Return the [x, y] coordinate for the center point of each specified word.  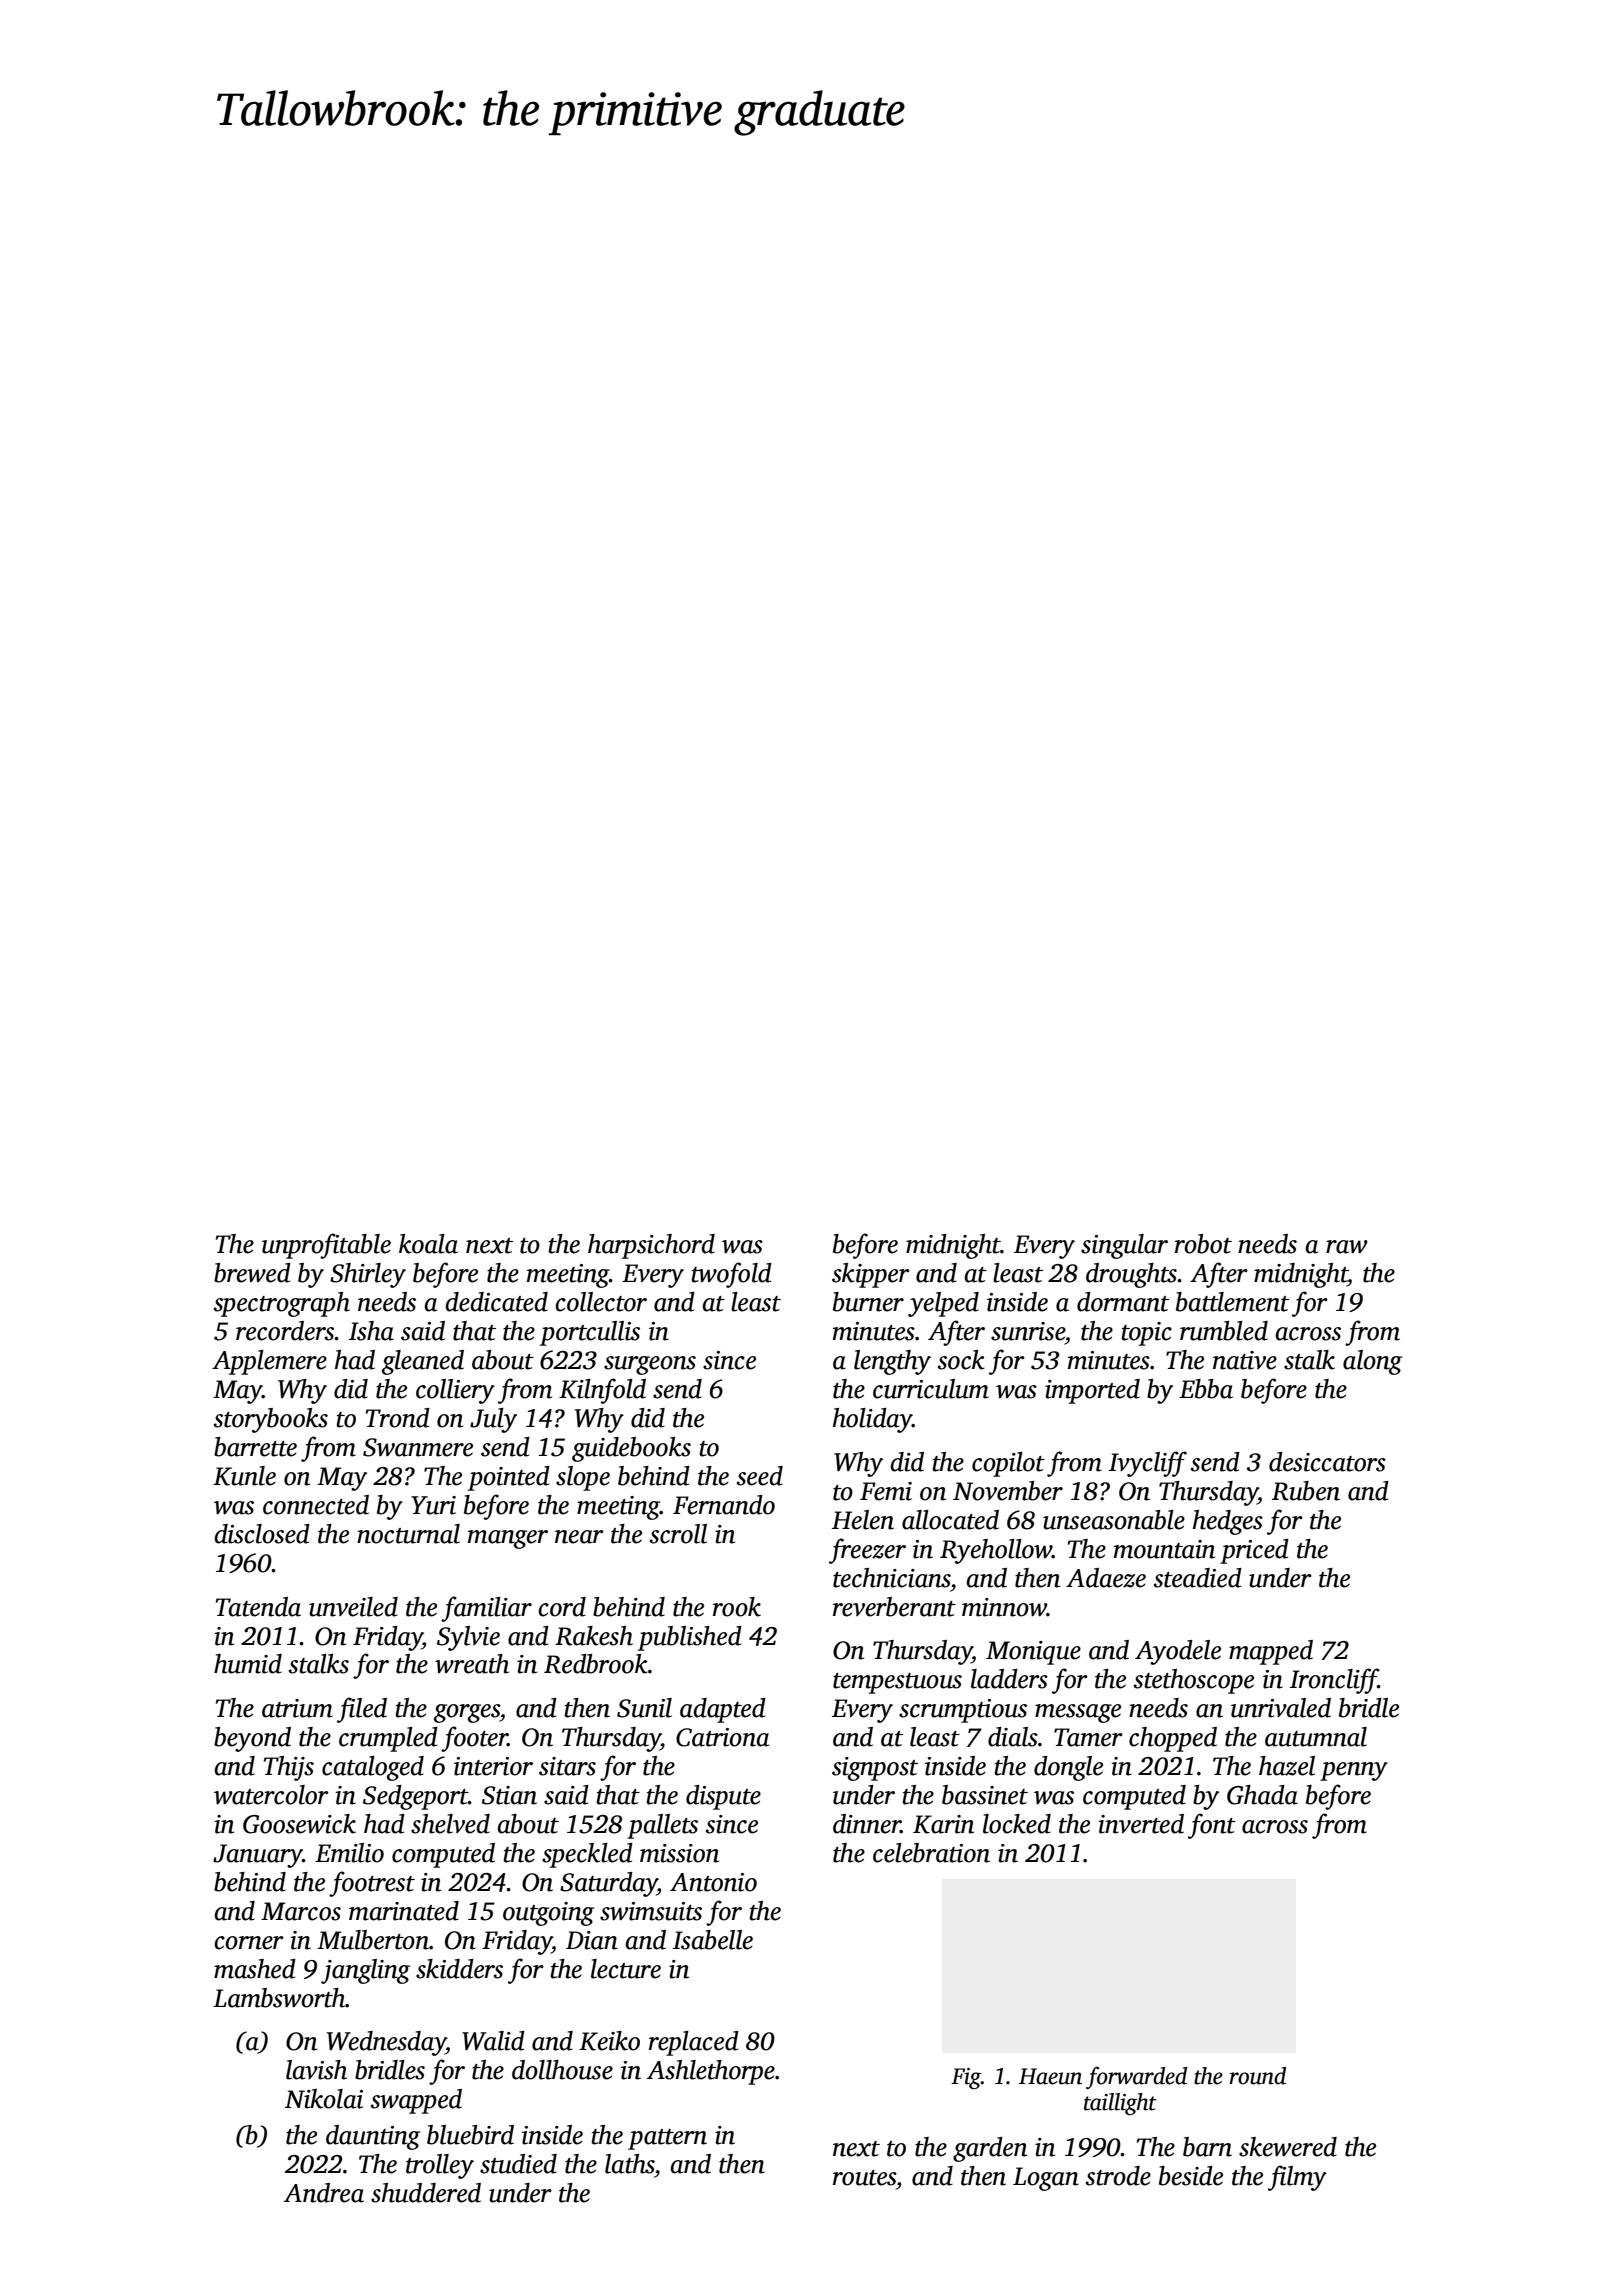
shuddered [426, 2193]
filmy [1297, 2178]
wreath [472, 1664]
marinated [404, 1911]
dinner [867, 1824]
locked [1017, 1824]
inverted [1141, 1824]
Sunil [644, 1708]
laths [630, 2164]
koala [428, 1244]
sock [961, 1360]
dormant [1123, 1302]
